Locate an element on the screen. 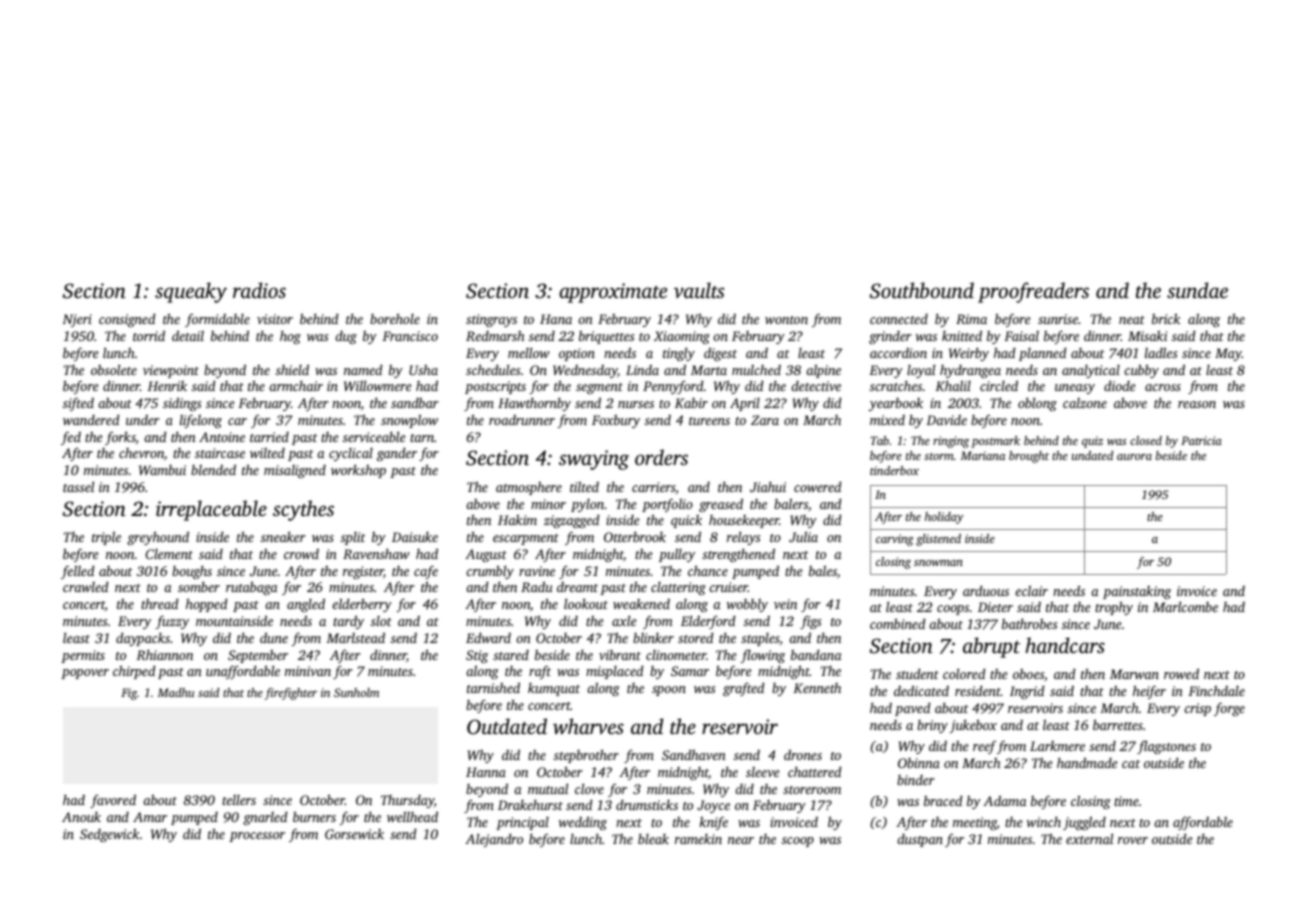 This screenshot has height=924, width=1308. pylon is located at coordinates (587, 505).
